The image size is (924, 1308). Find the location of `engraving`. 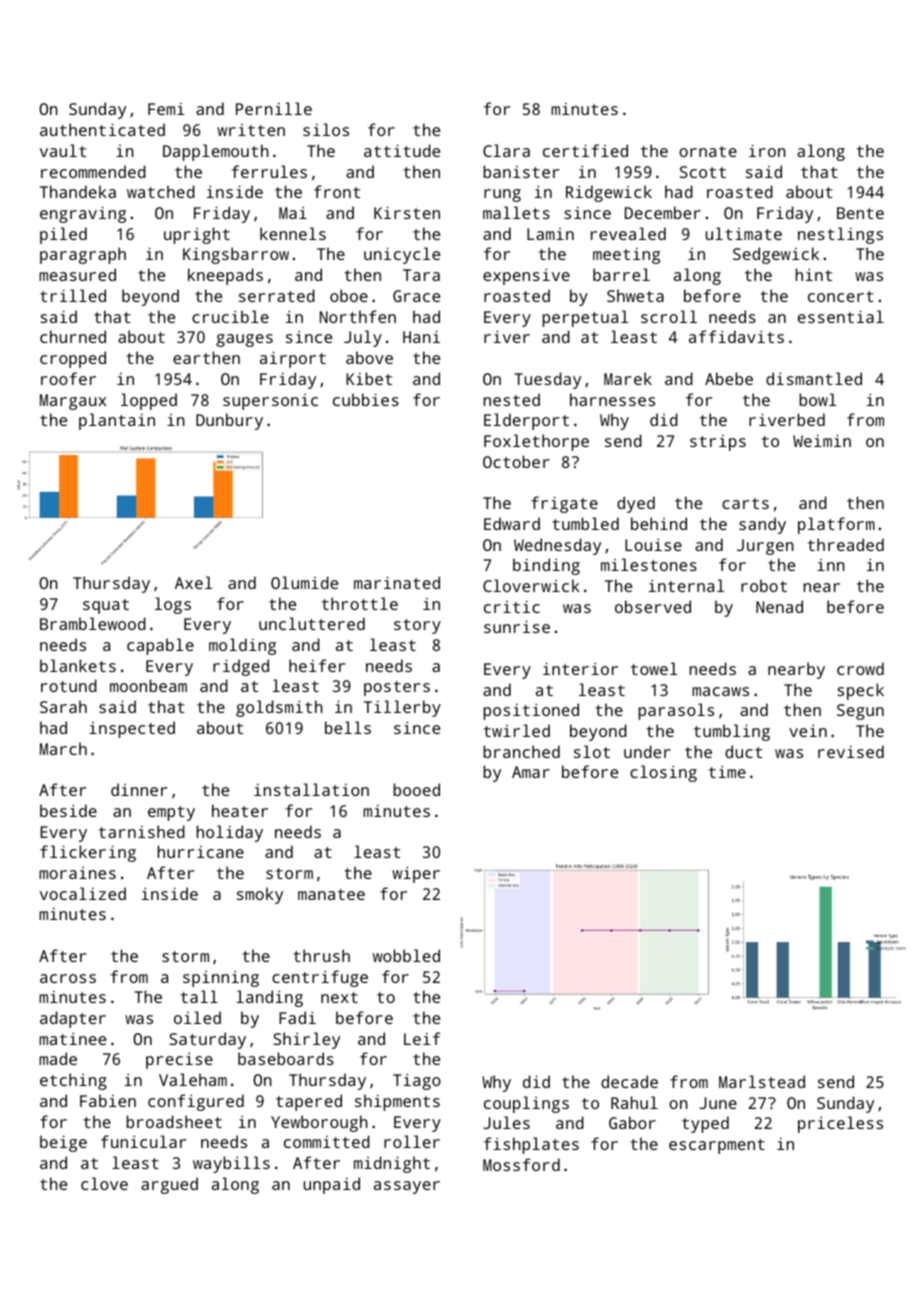

engraving is located at coordinates (83, 214).
